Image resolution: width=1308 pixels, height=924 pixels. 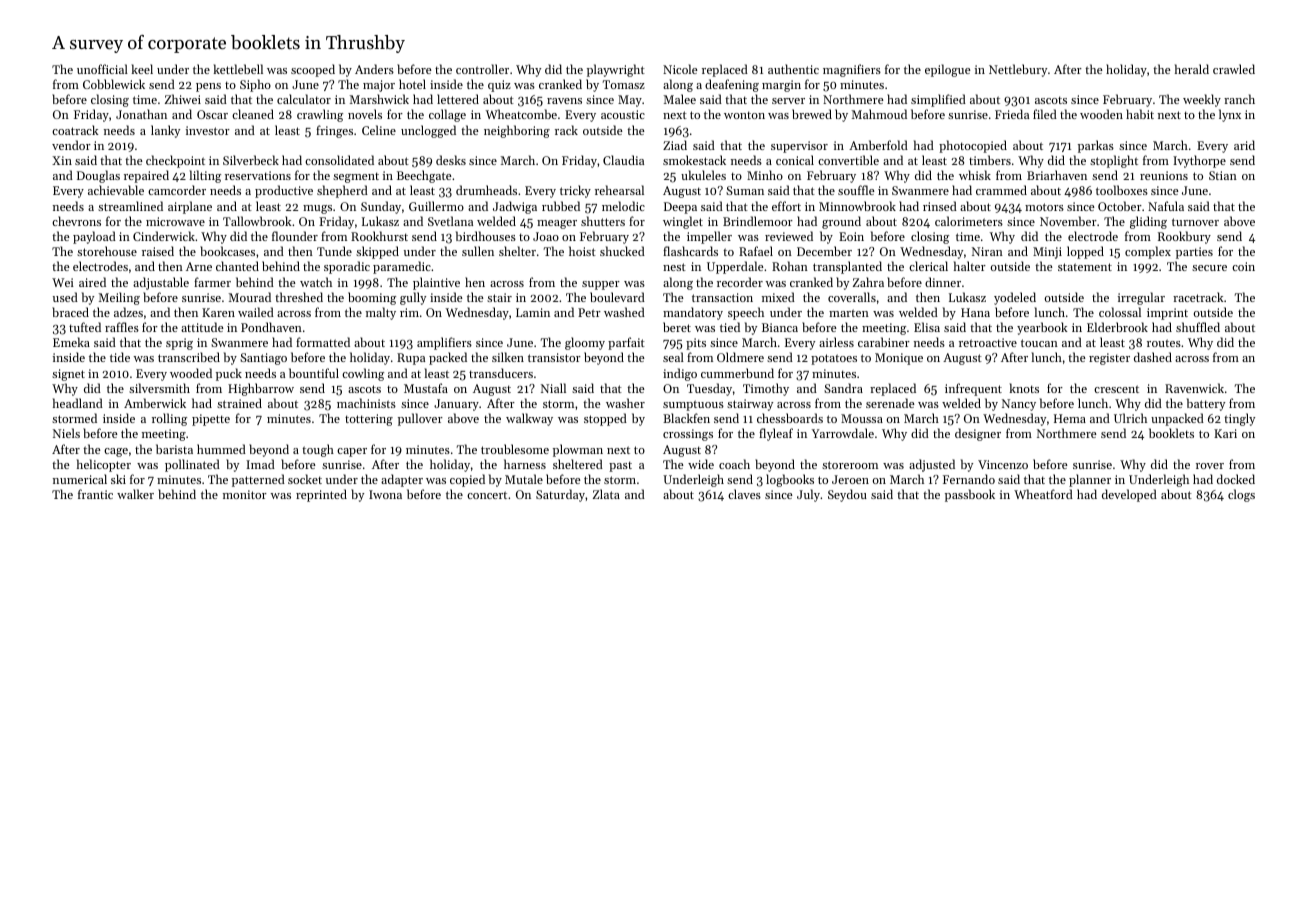 What do you see at coordinates (114, 84) in the page?
I see `Cobblewick` at bounding box center [114, 84].
